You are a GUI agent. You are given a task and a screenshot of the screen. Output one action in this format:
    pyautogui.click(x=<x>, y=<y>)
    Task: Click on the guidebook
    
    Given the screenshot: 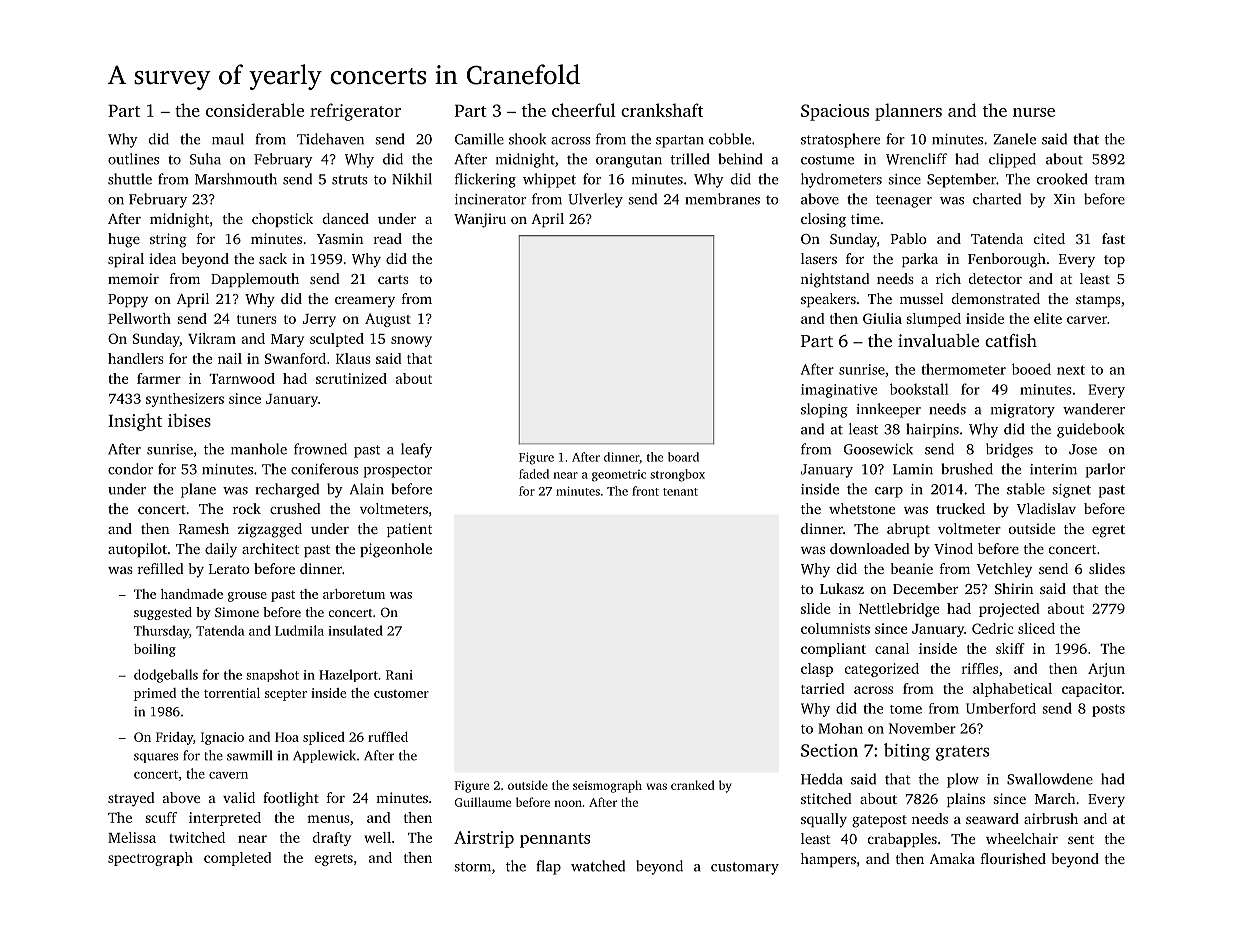 What is the action you would take?
    pyautogui.click(x=1091, y=430)
